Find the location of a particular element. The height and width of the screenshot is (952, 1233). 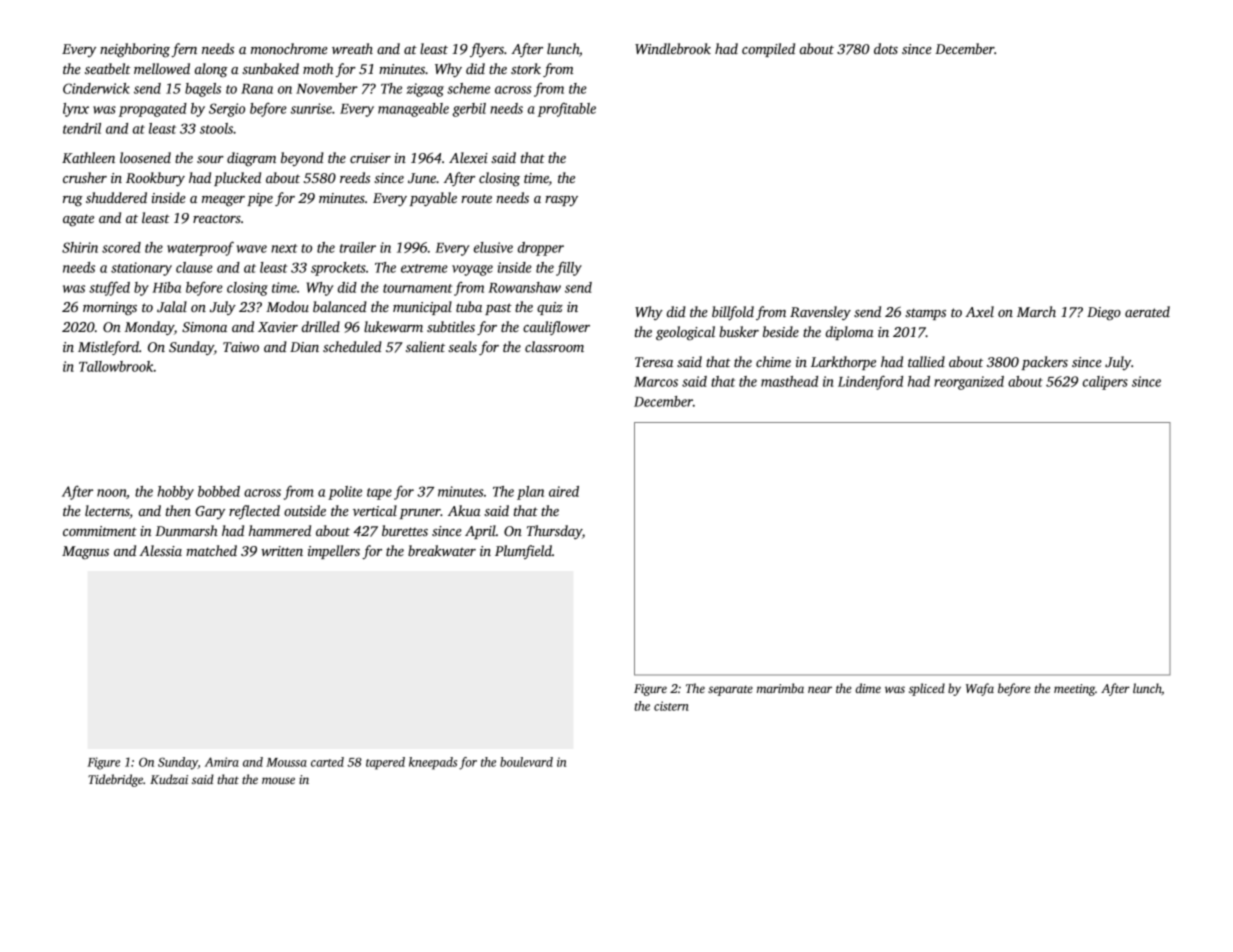

tallied is located at coordinates (926, 361).
